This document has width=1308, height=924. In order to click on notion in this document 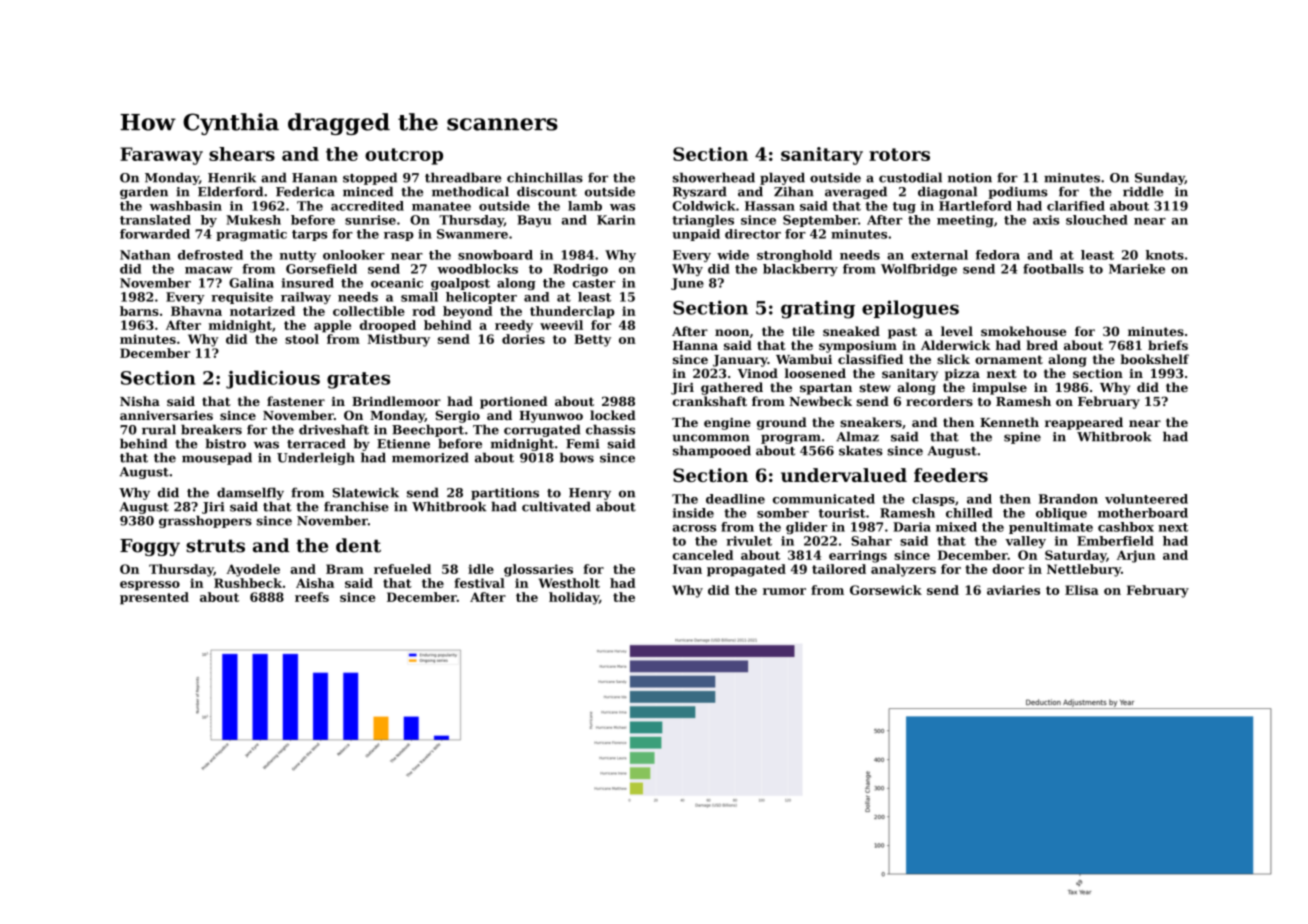, I will do `click(970, 178)`.
